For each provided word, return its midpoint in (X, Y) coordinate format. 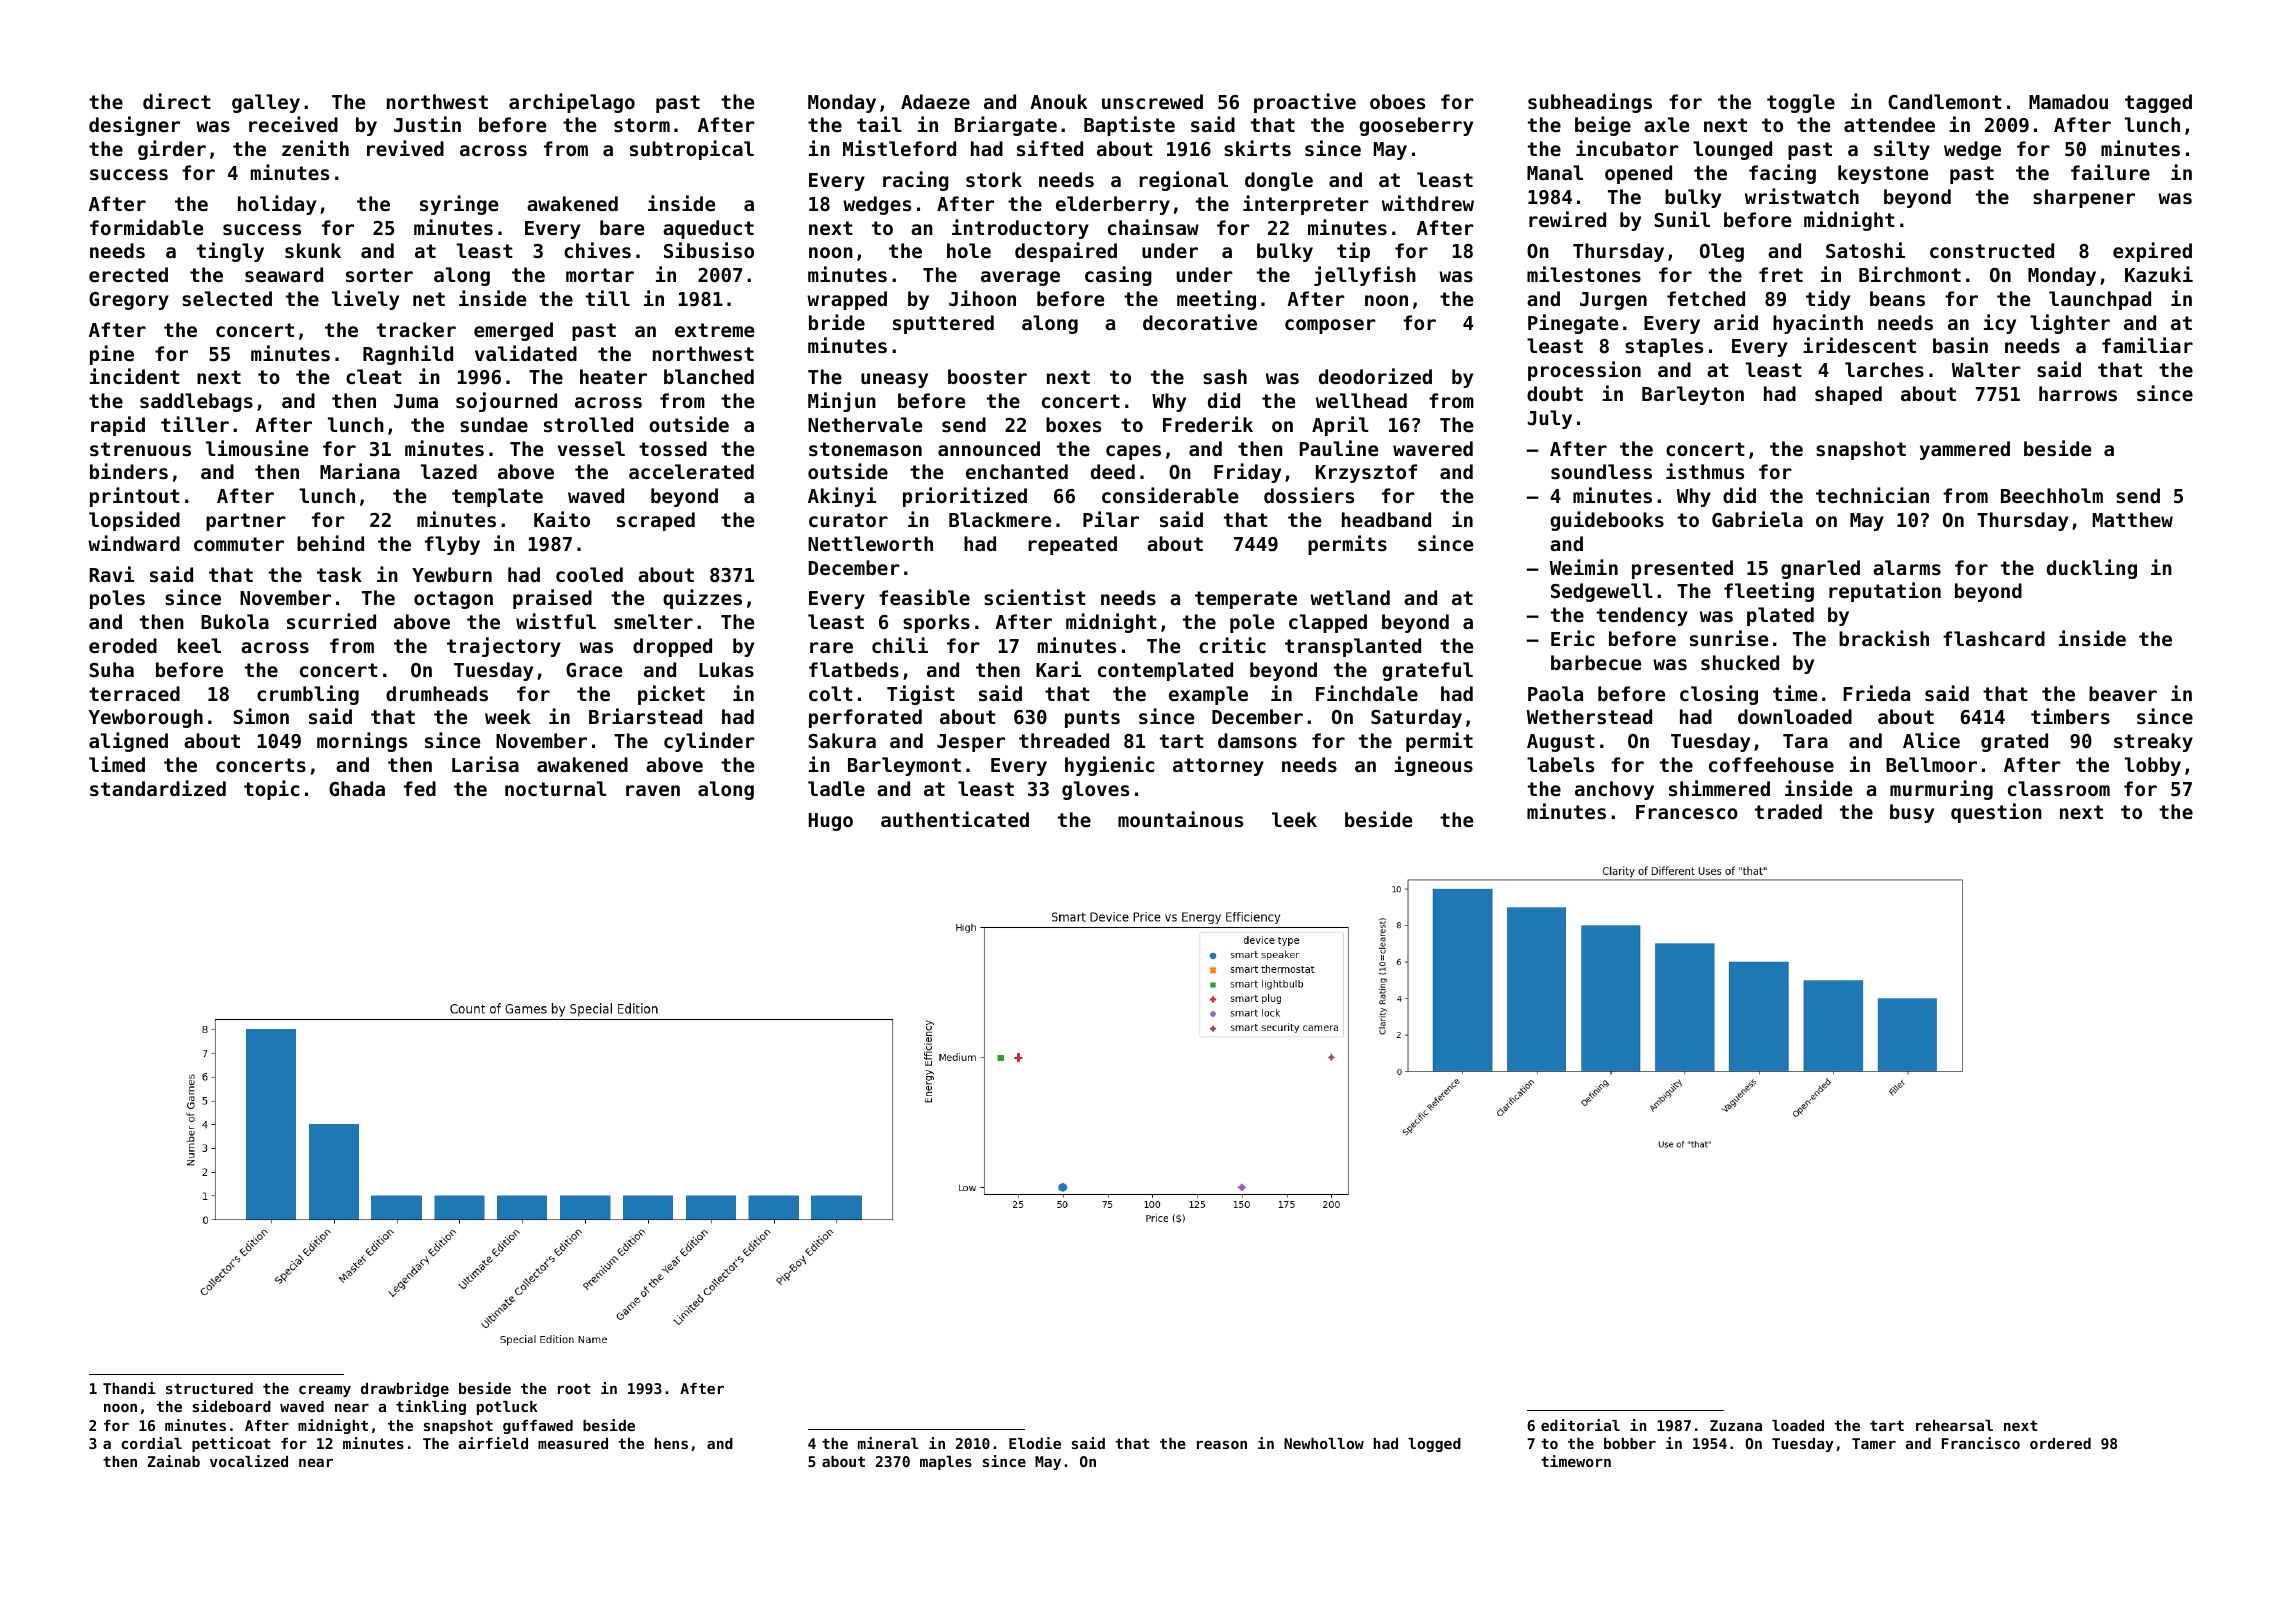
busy (1912, 813)
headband (1386, 519)
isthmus (1705, 471)
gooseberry (1416, 126)
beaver (2123, 693)
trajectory (504, 647)
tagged (2158, 103)
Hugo (831, 822)
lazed (449, 471)
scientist (1035, 597)
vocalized (249, 1461)
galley (266, 103)
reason (1222, 1445)
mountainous (1180, 819)
